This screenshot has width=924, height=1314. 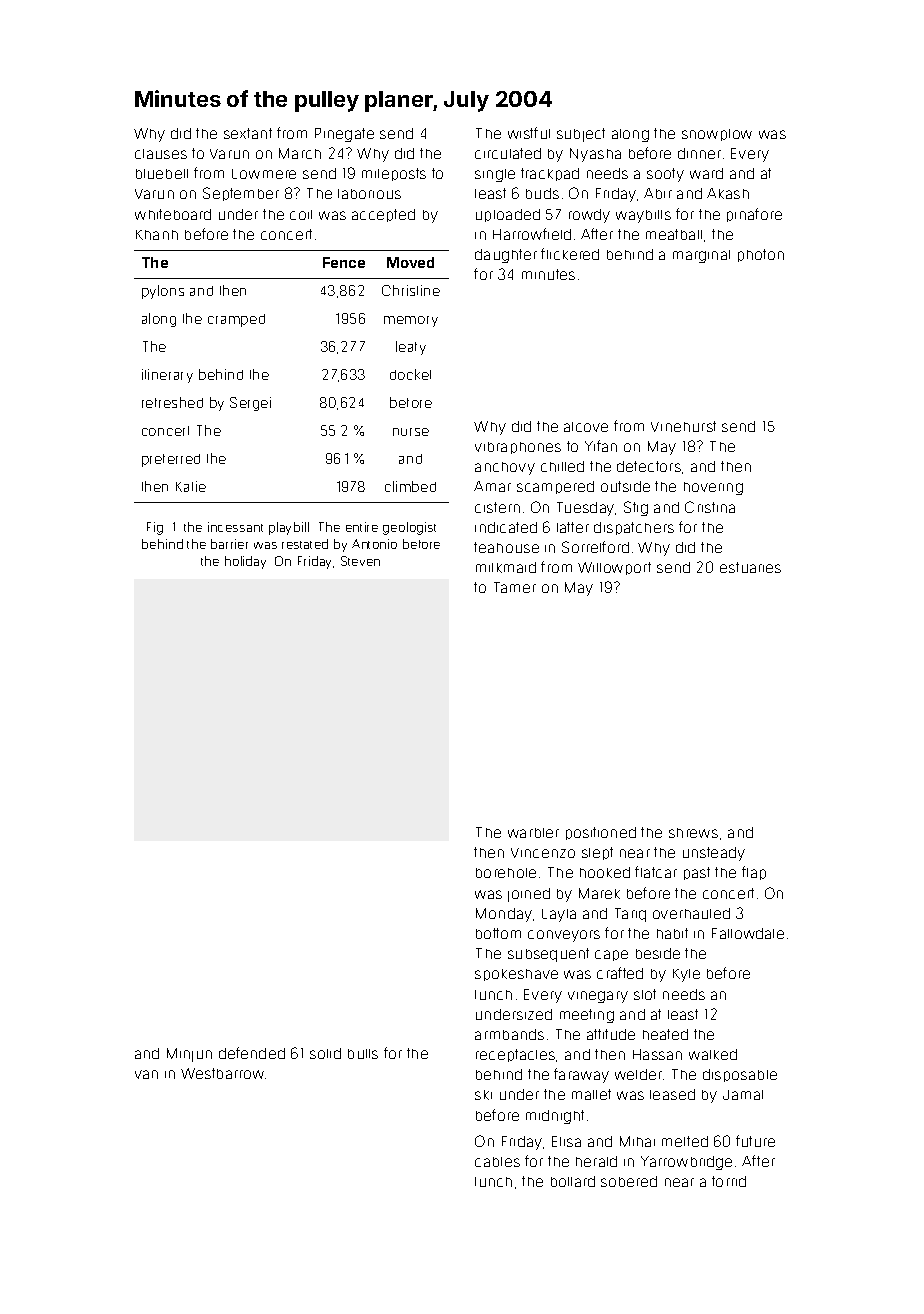 What do you see at coordinates (634, 528) in the screenshot?
I see `dispatchers` at bounding box center [634, 528].
